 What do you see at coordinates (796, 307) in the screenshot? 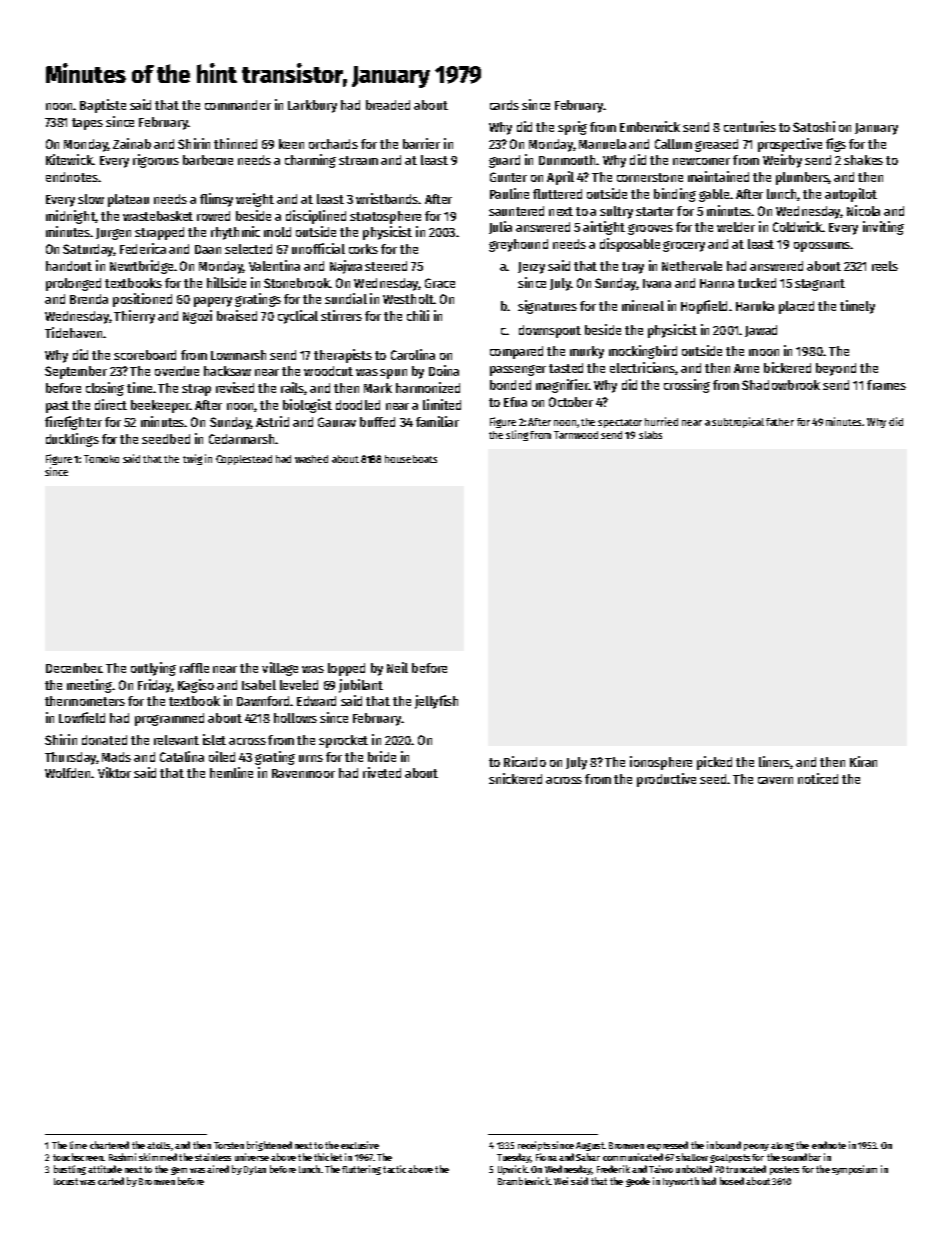
I see `placed` at bounding box center [796, 307].
